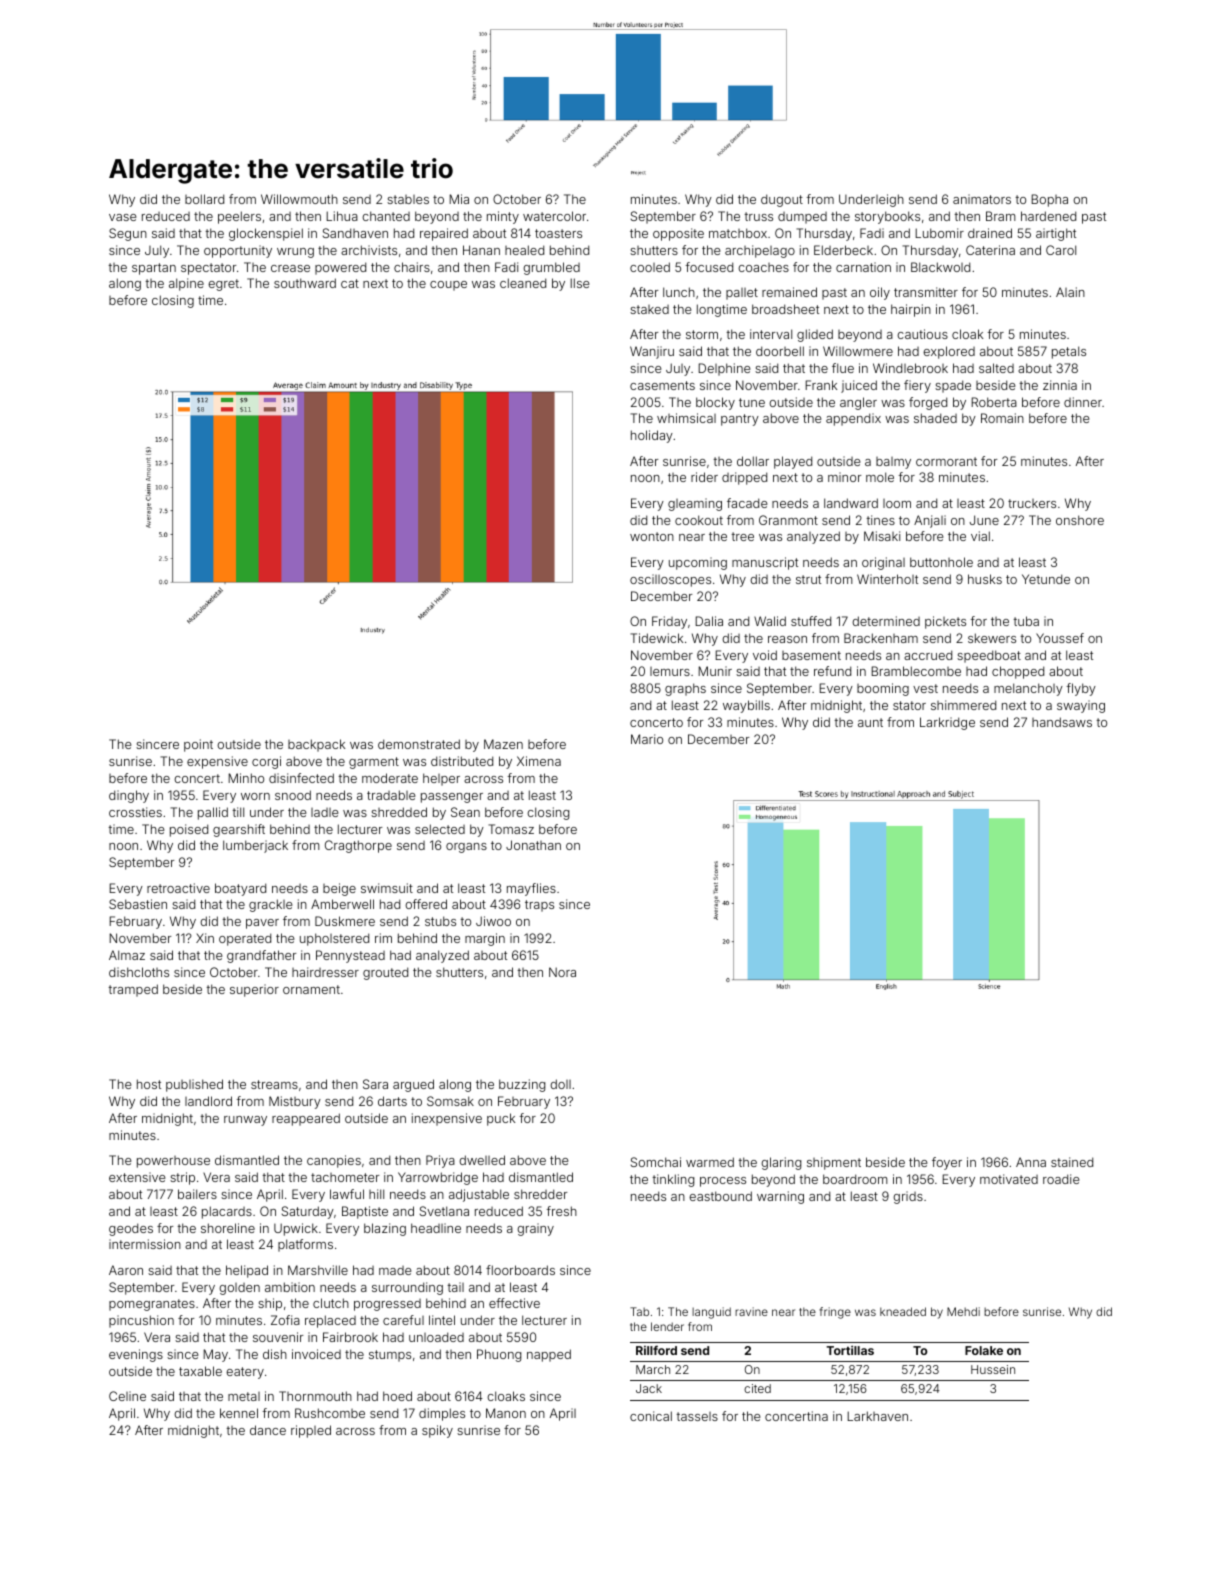 The height and width of the screenshot is (1581, 1222). I want to click on eastbound, so click(720, 1196).
